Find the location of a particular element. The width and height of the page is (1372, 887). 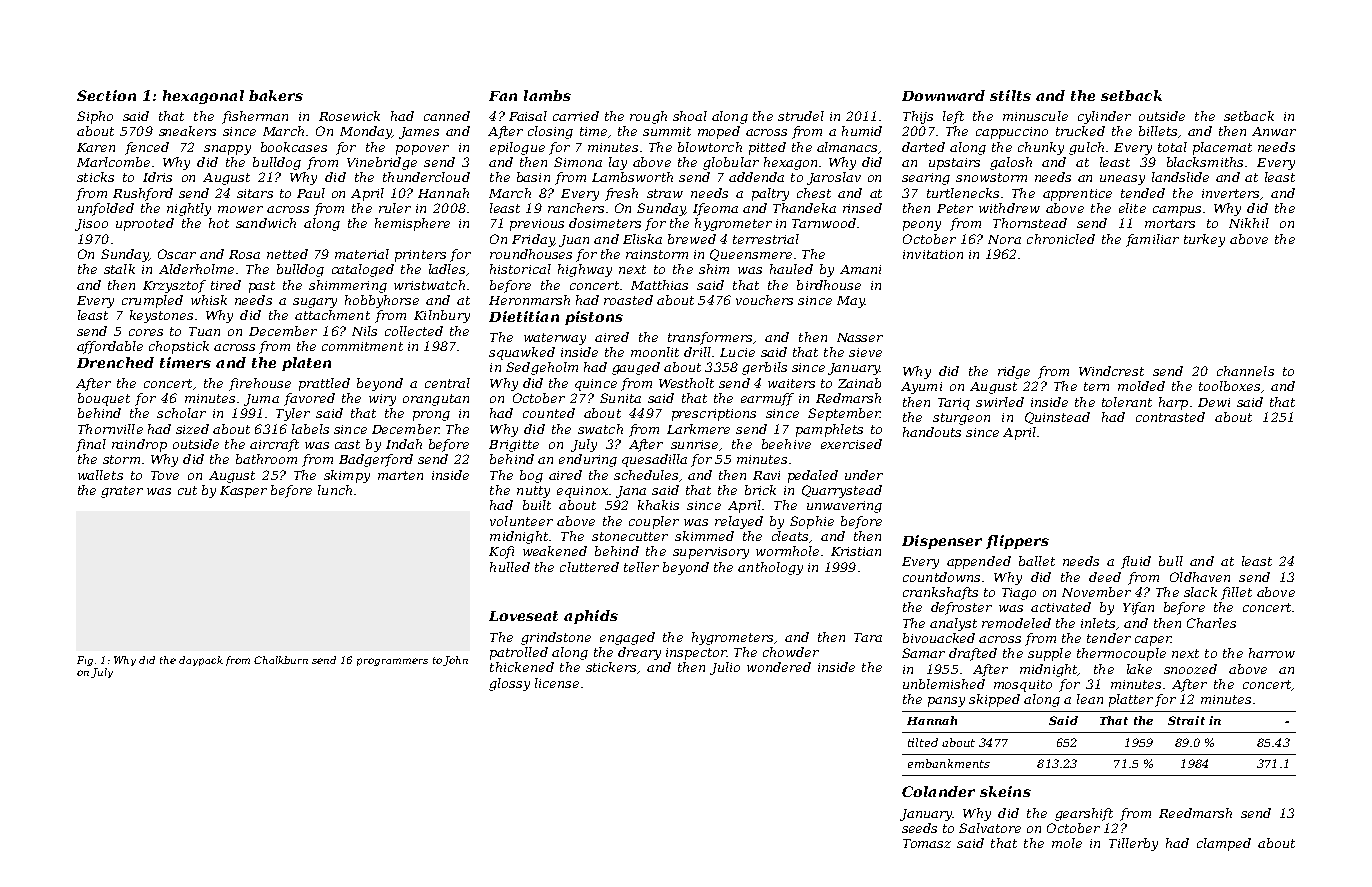

wallets is located at coordinates (100, 475).
